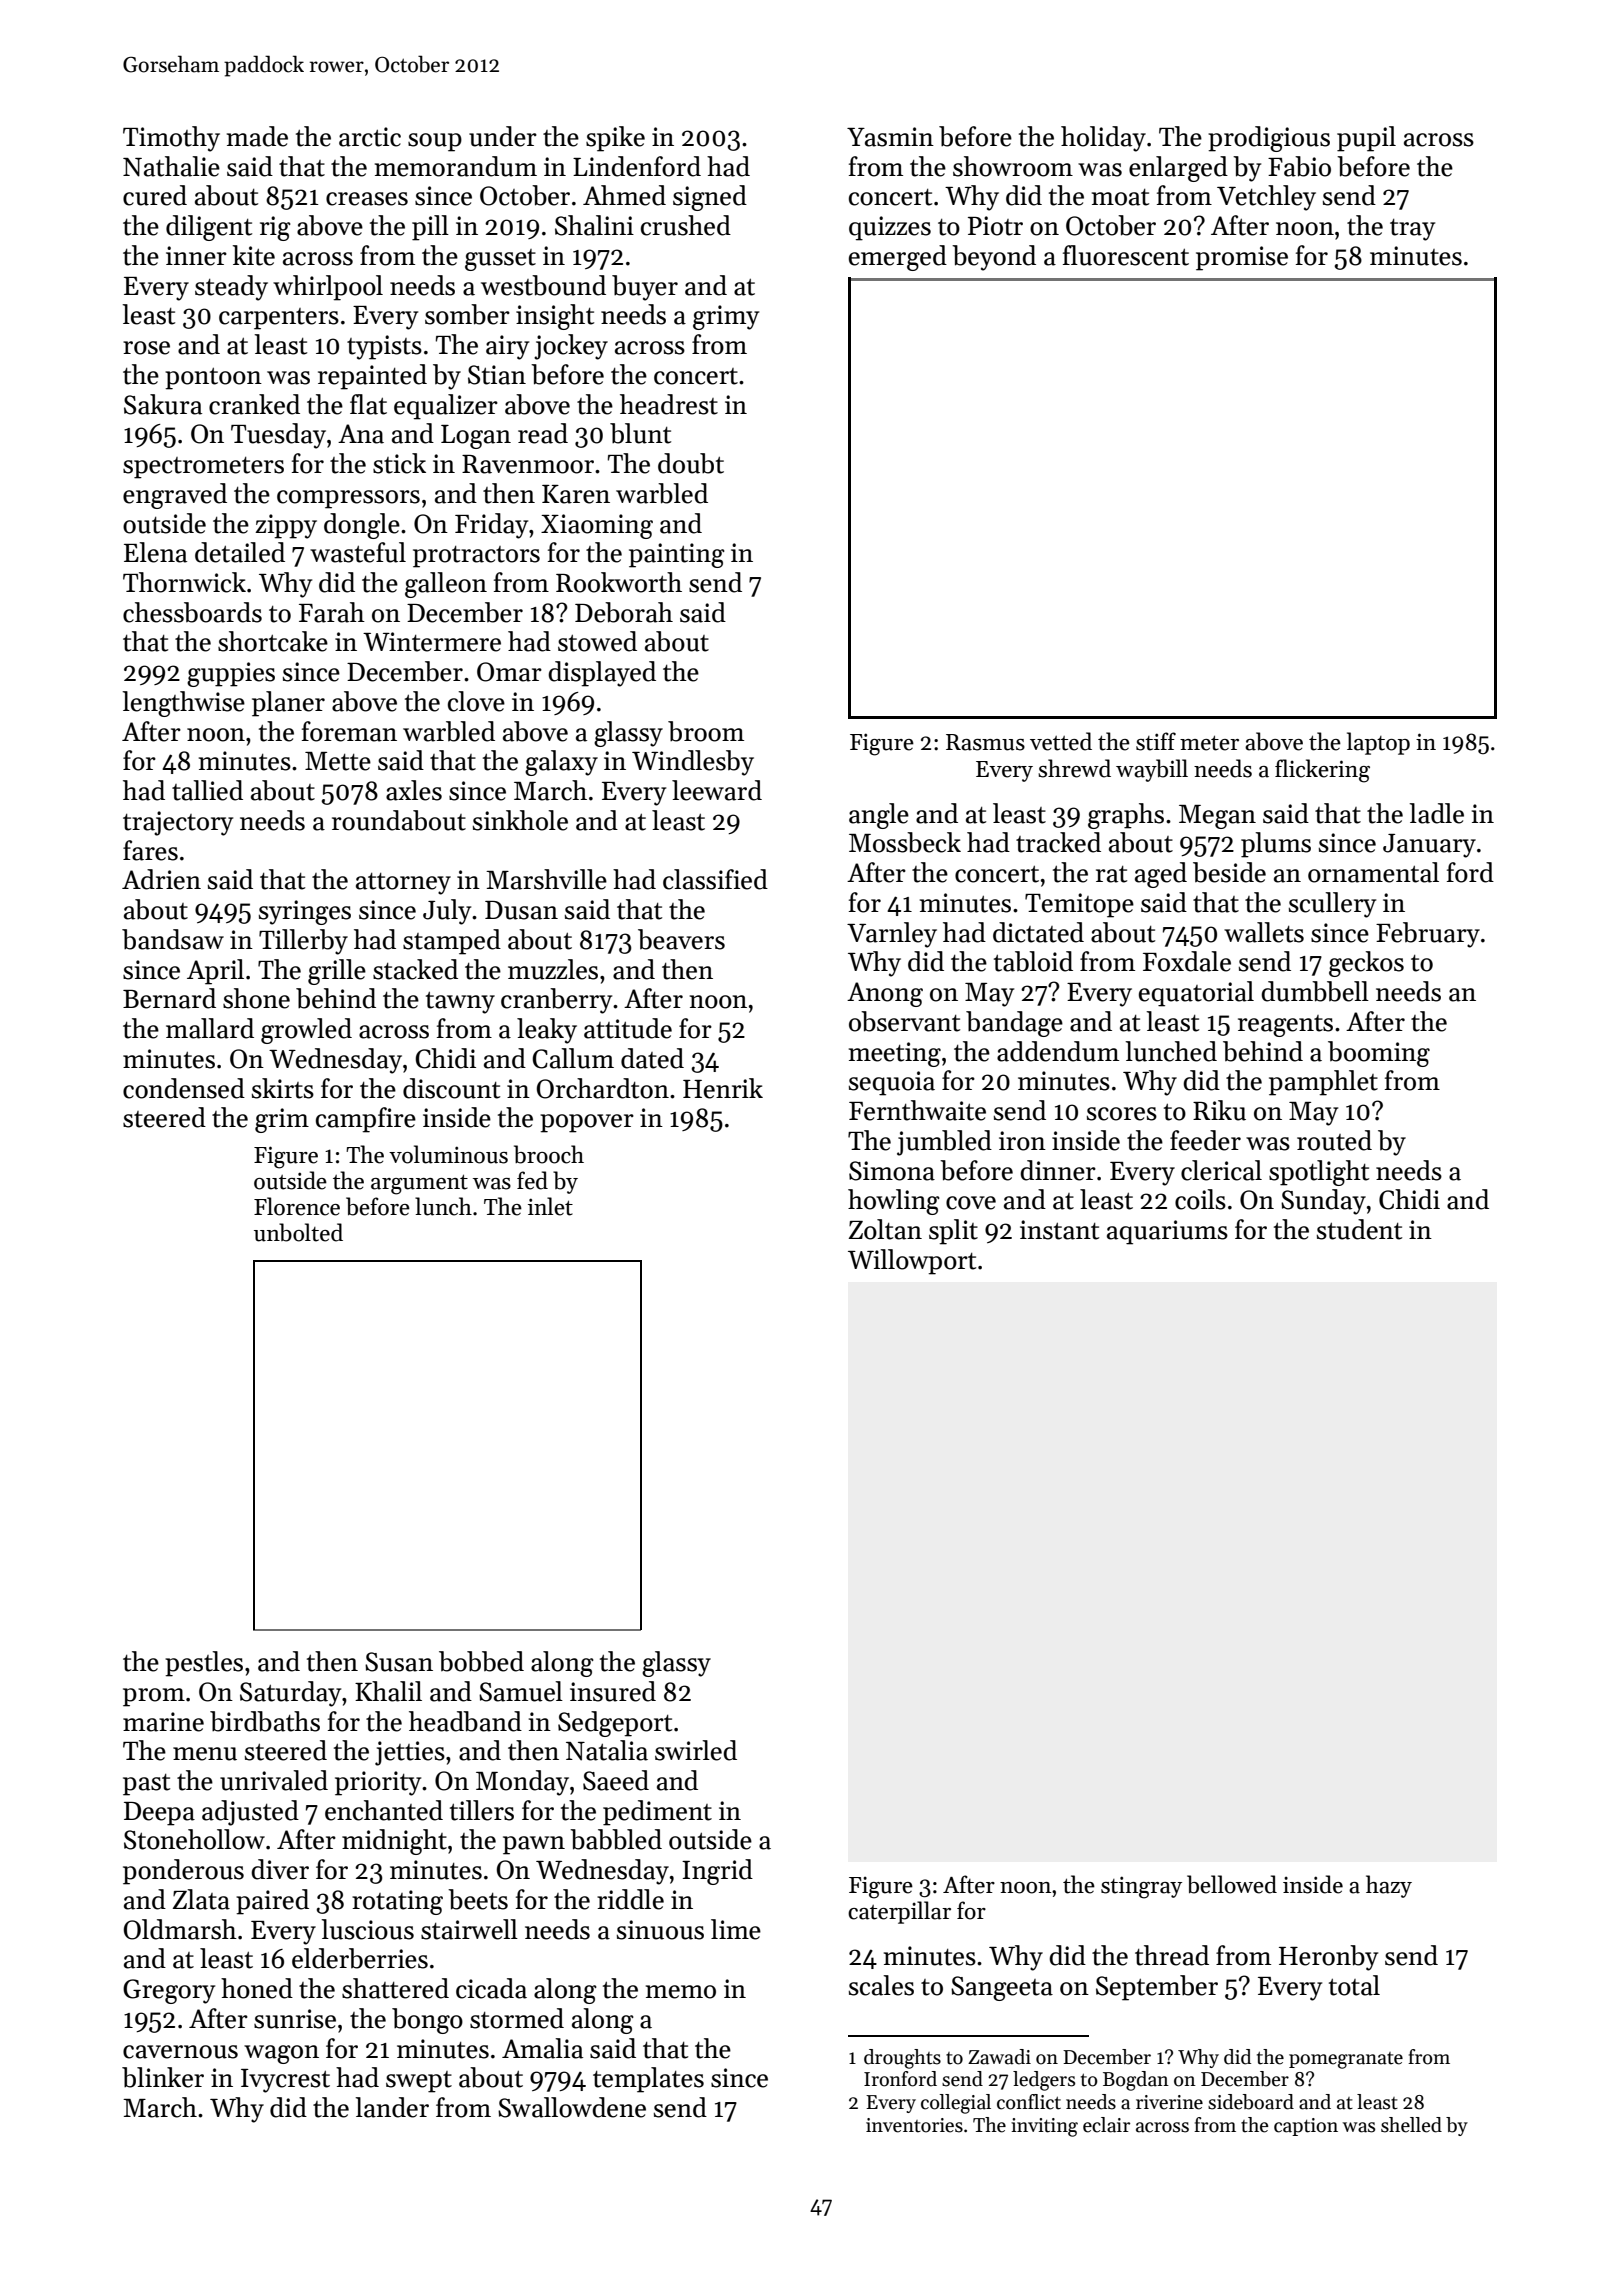  What do you see at coordinates (146, 348) in the screenshot?
I see `rose` at bounding box center [146, 348].
